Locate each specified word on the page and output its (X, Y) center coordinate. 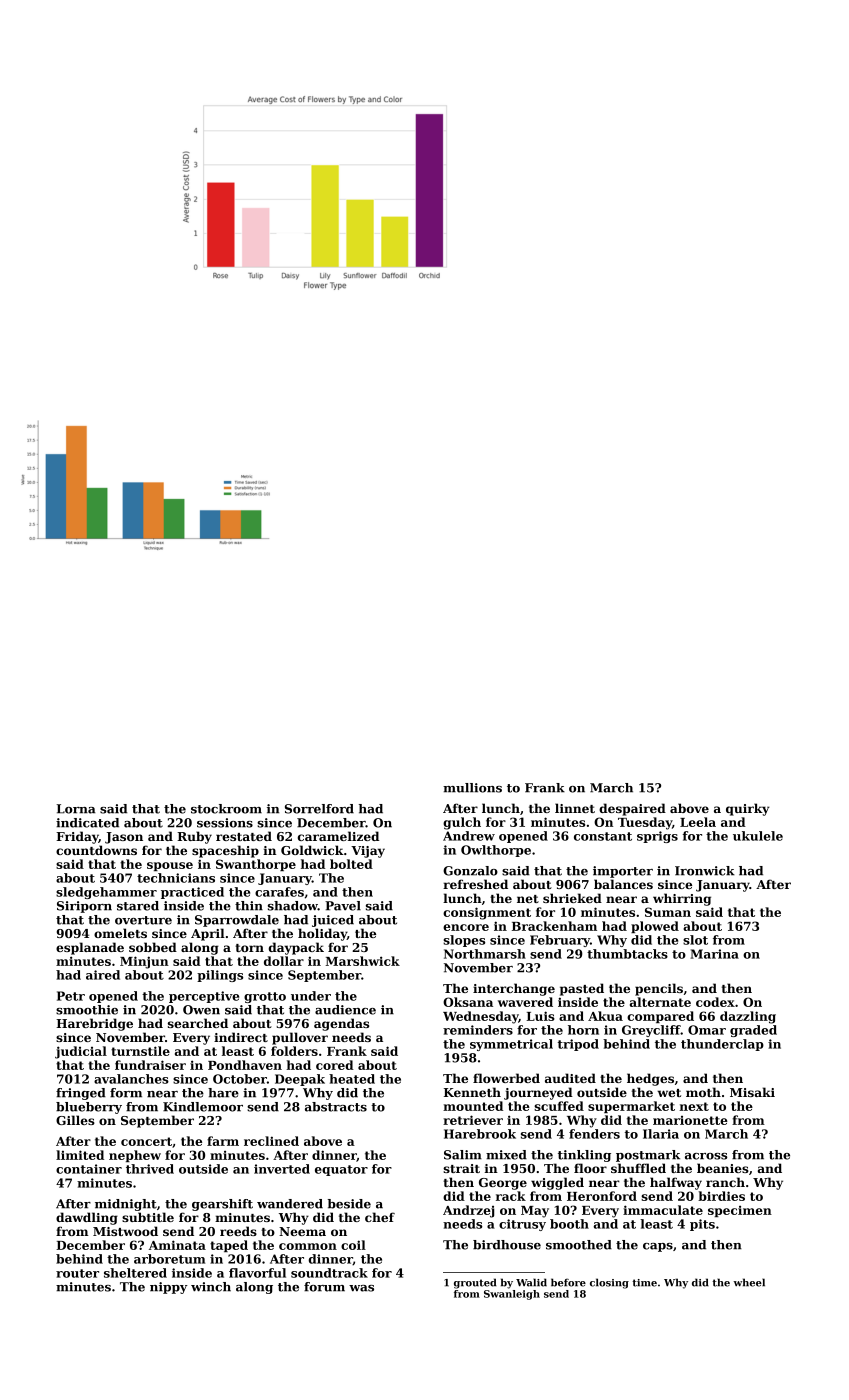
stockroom (226, 809)
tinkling (584, 1156)
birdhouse (507, 1245)
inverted (282, 1169)
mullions (472, 788)
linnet (575, 808)
